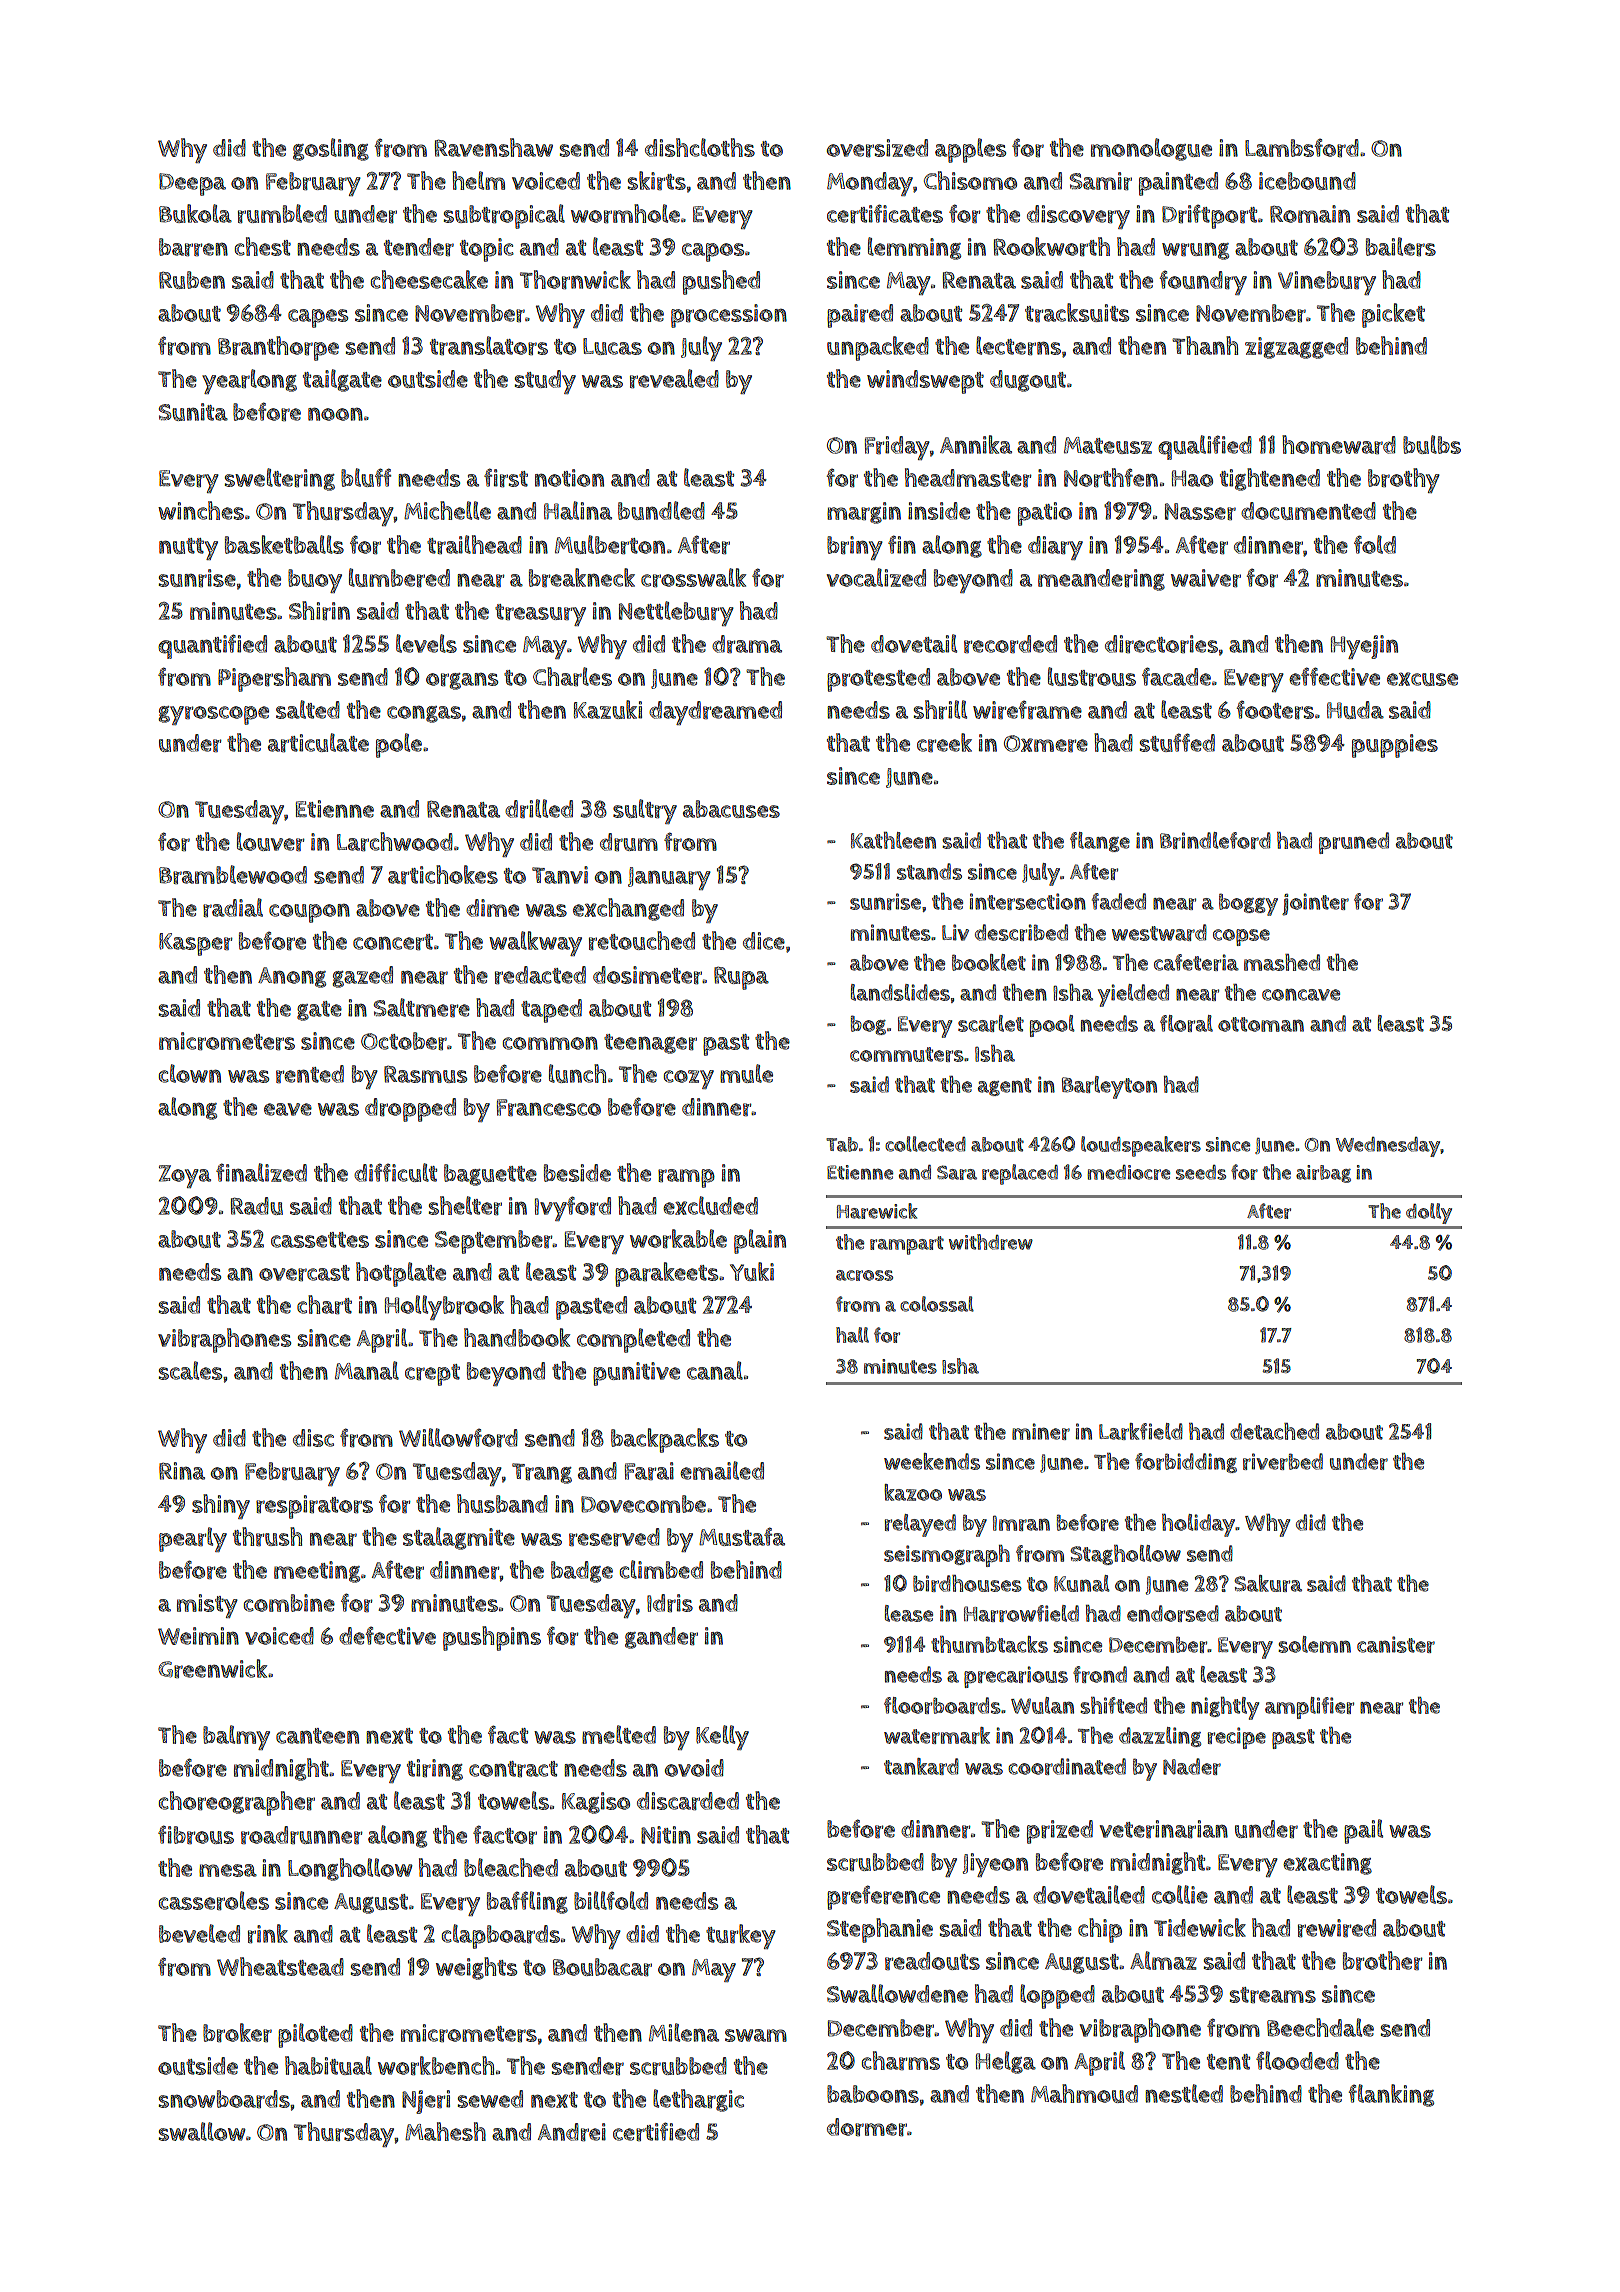 This document has height=2292, width=1620. Describe the element at coordinates (1302, 148) in the document. I see `Lambsford` at that location.
